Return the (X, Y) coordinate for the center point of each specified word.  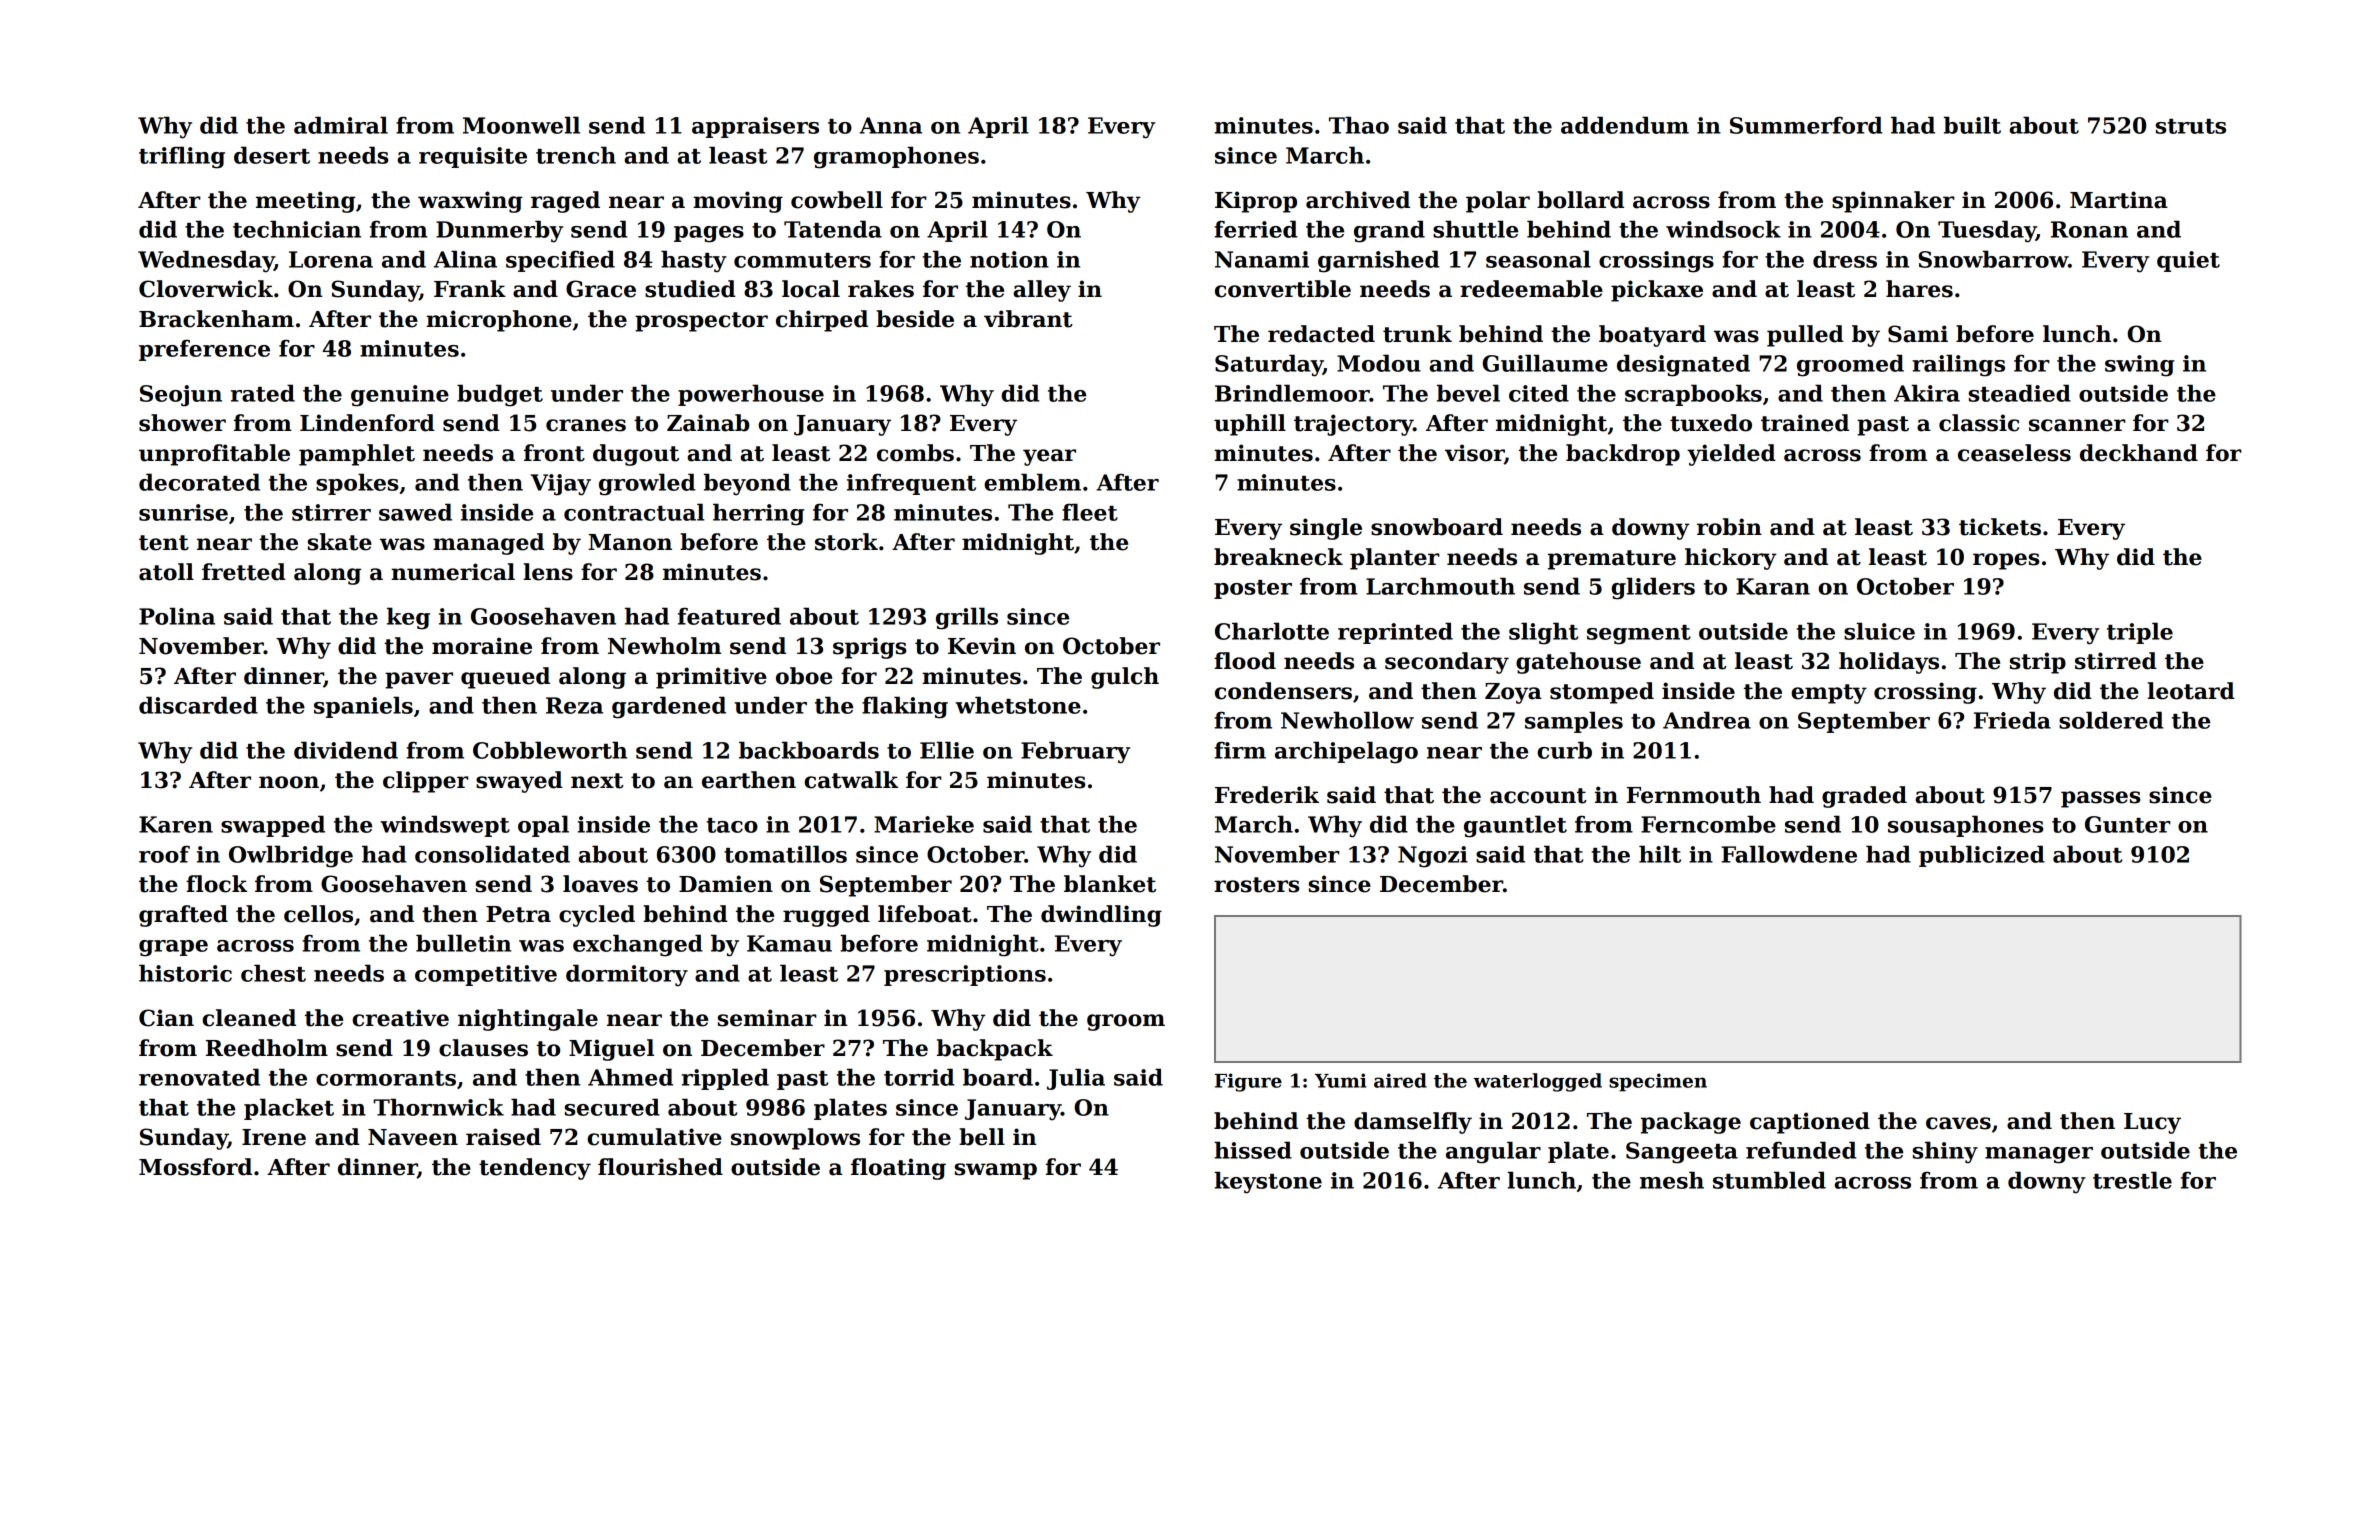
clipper (426, 782)
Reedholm (267, 1048)
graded (1864, 797)
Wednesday (206, 261)
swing (2139, 366)
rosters (1257, 885)
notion (1009, 259)
